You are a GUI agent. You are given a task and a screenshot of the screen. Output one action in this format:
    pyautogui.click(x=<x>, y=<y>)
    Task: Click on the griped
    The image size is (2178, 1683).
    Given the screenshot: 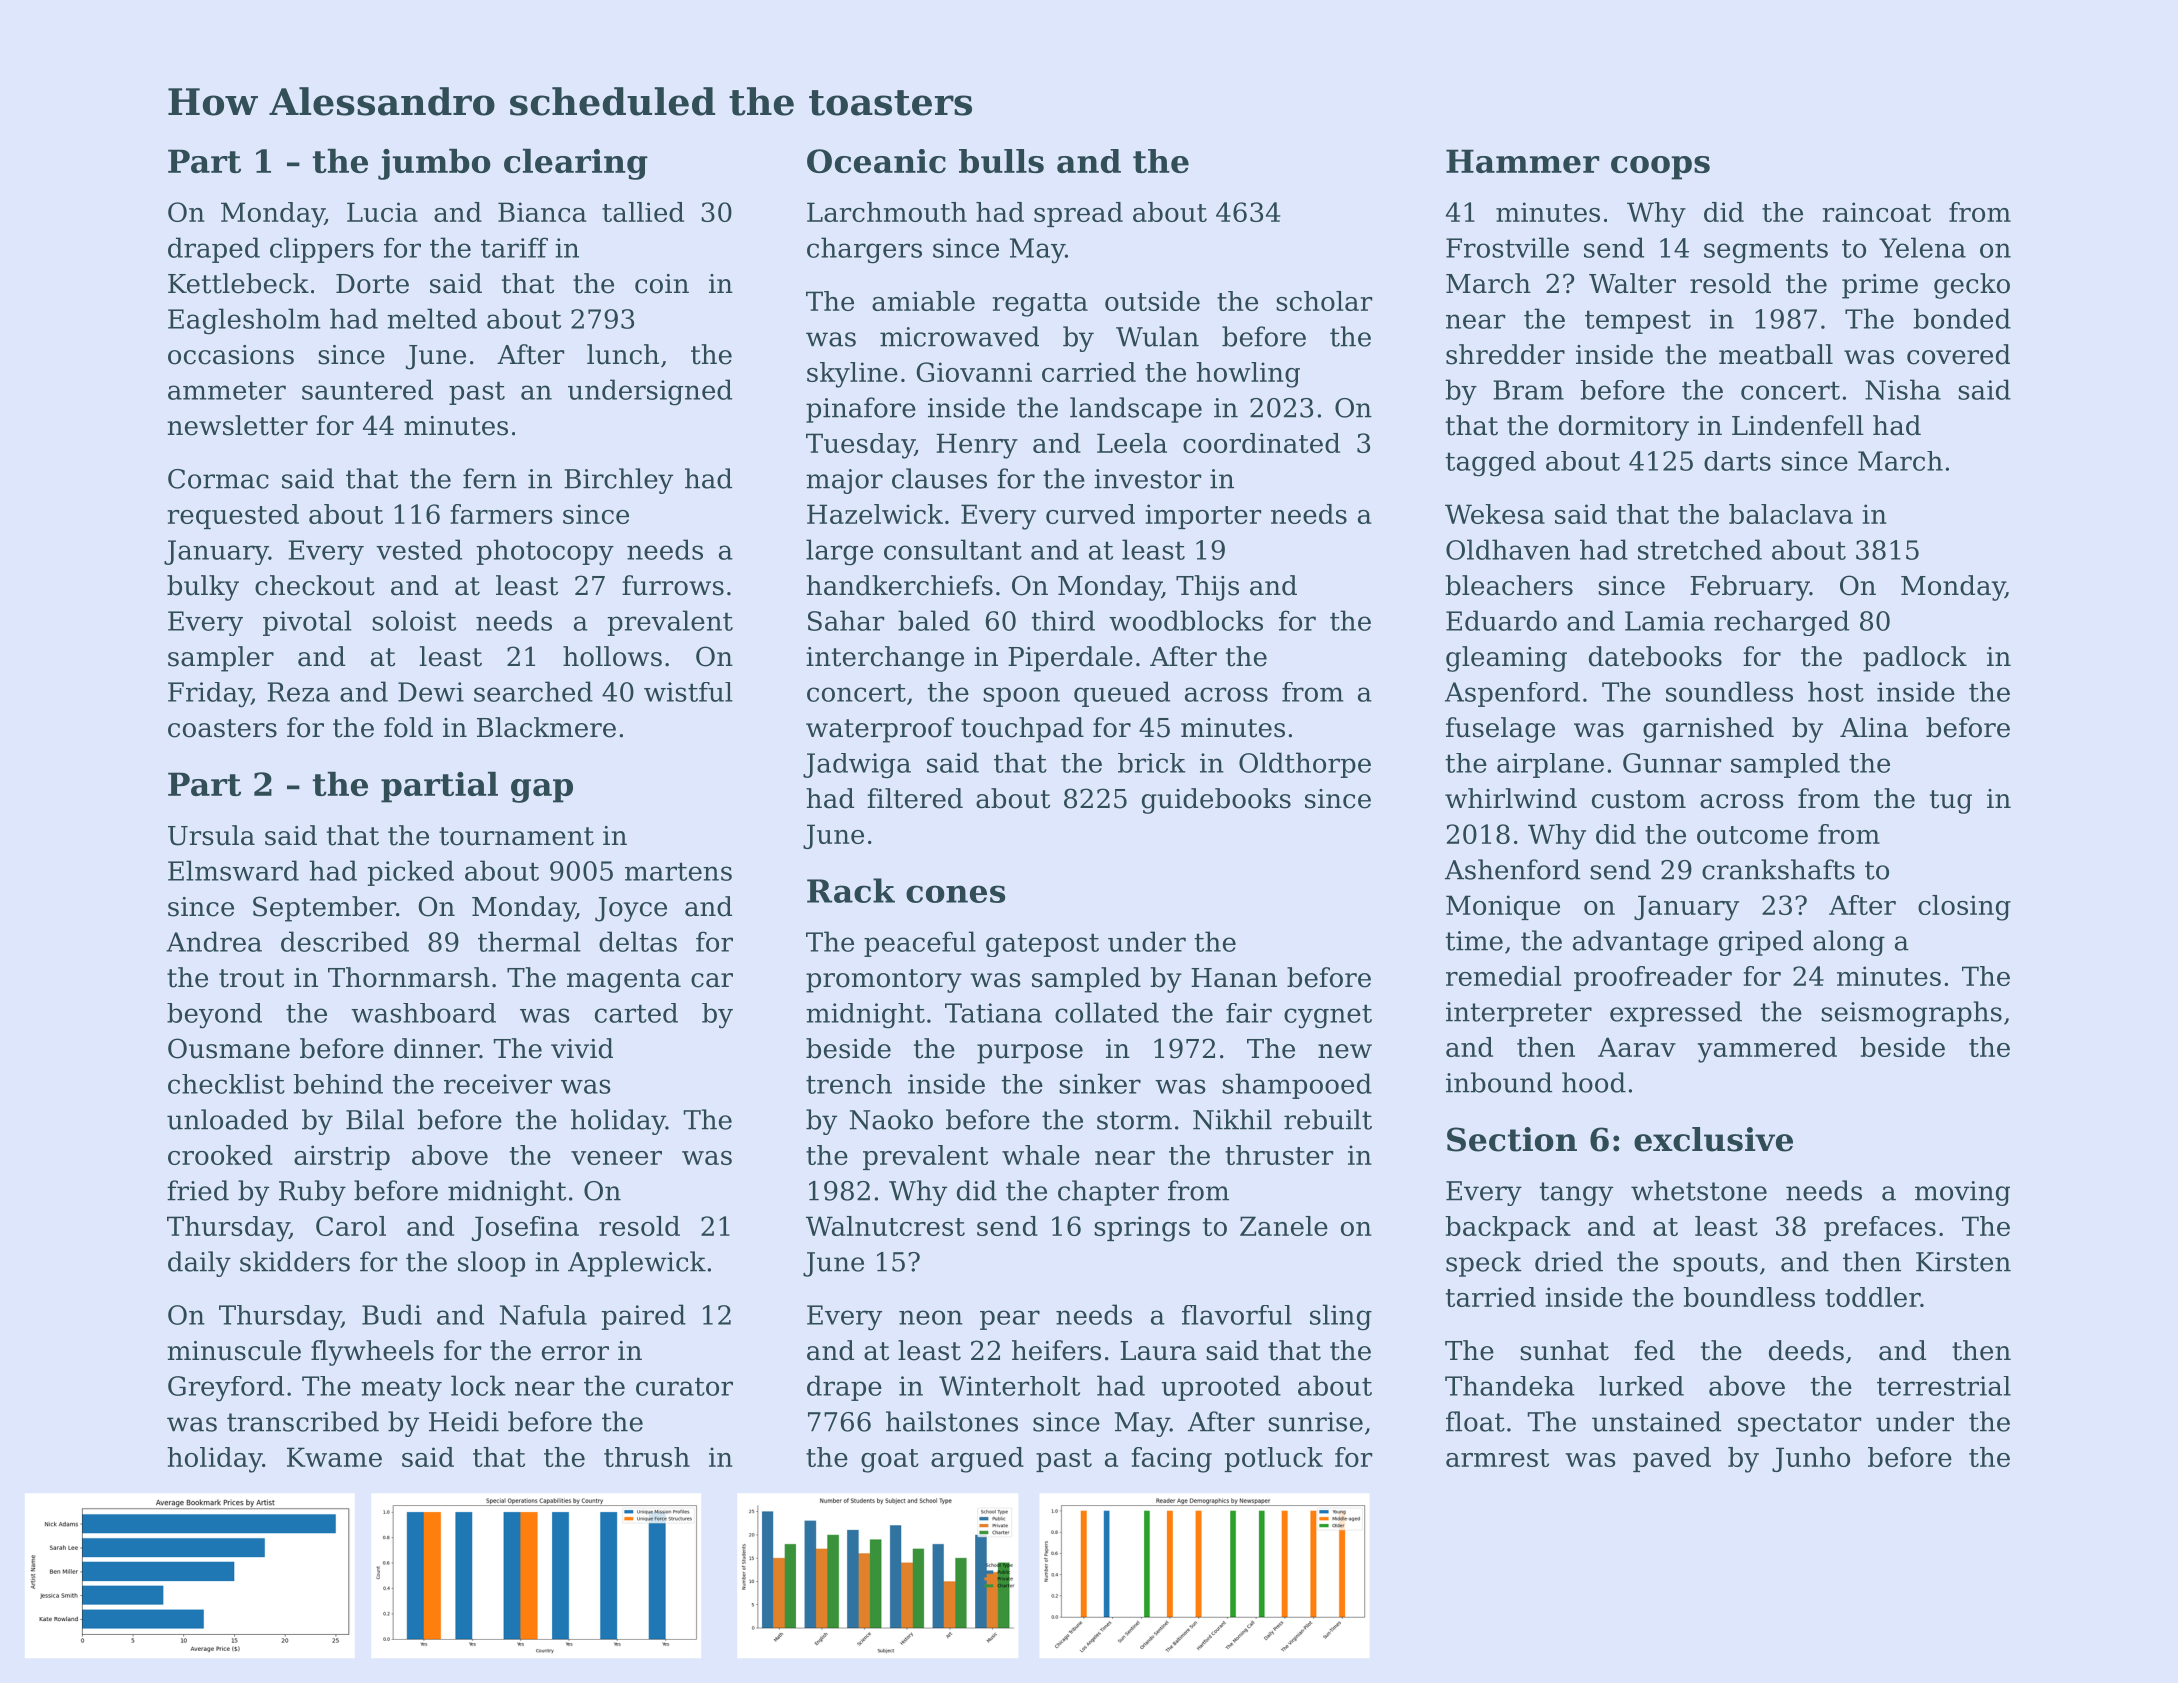 What is the action you would take?
    pyautogui.click(x=1761, y=943)
